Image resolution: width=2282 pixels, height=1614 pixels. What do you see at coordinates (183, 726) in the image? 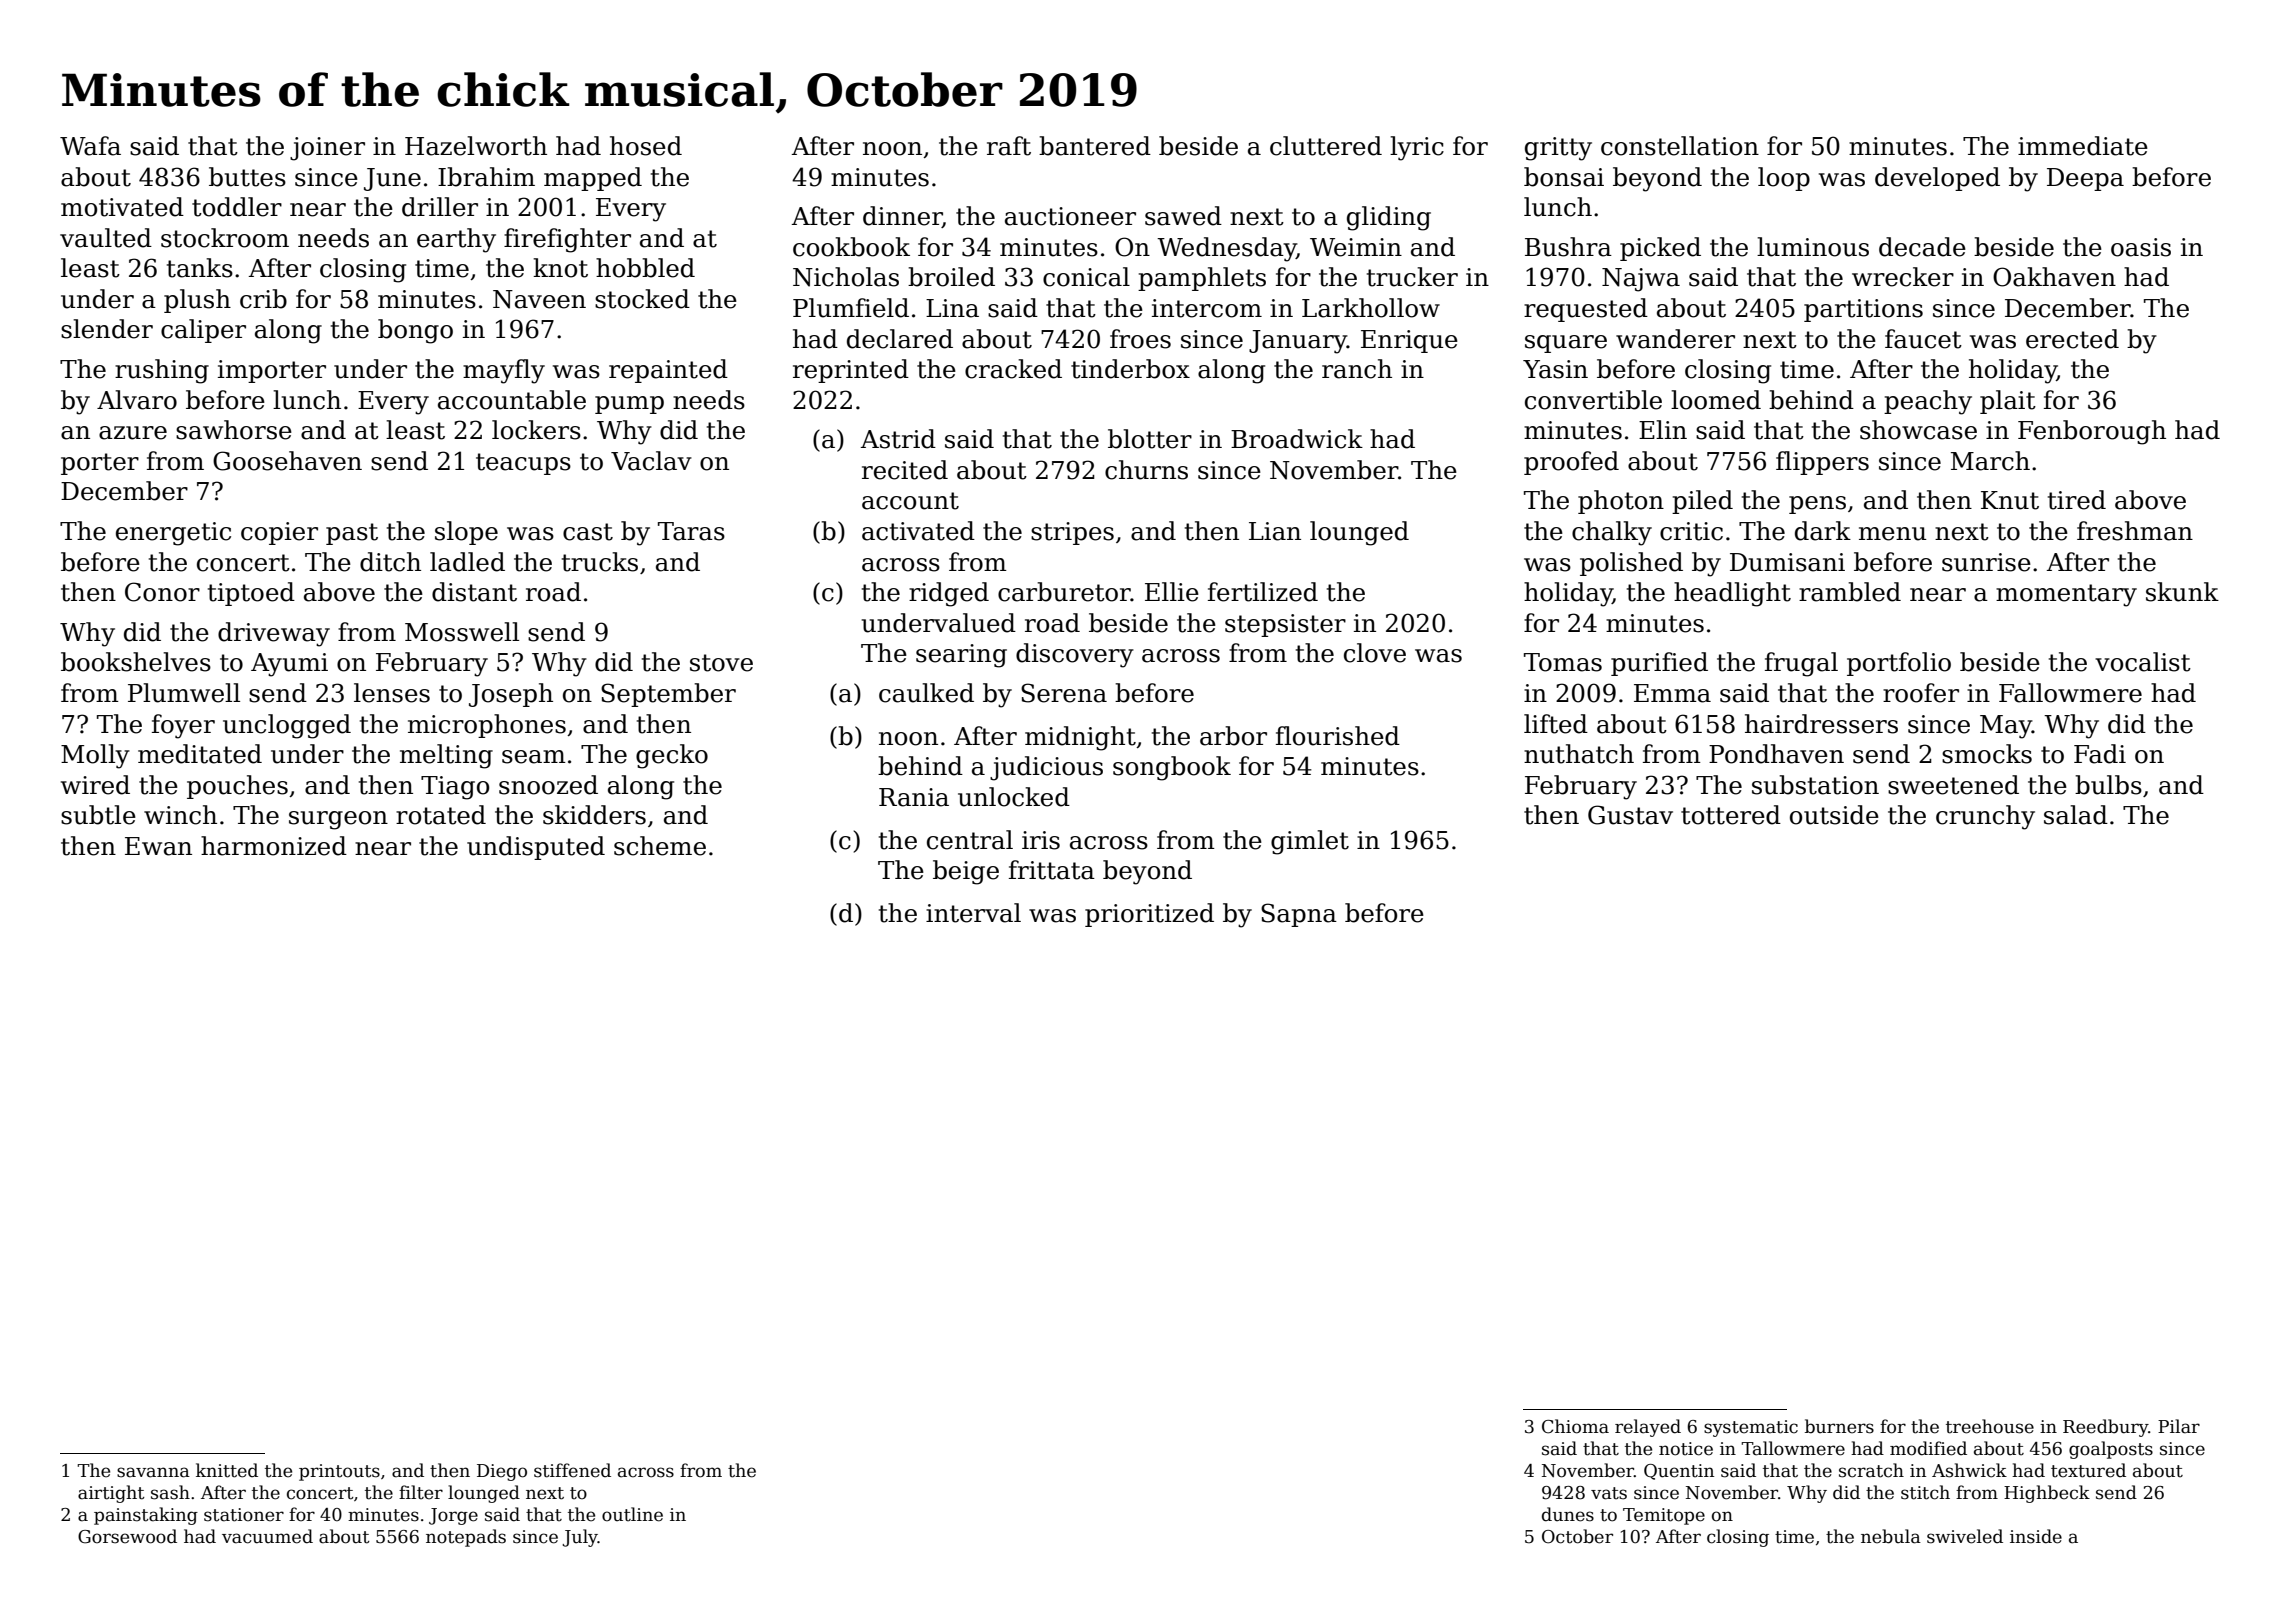
I see `foyer` at bounding box center [183, 726].
